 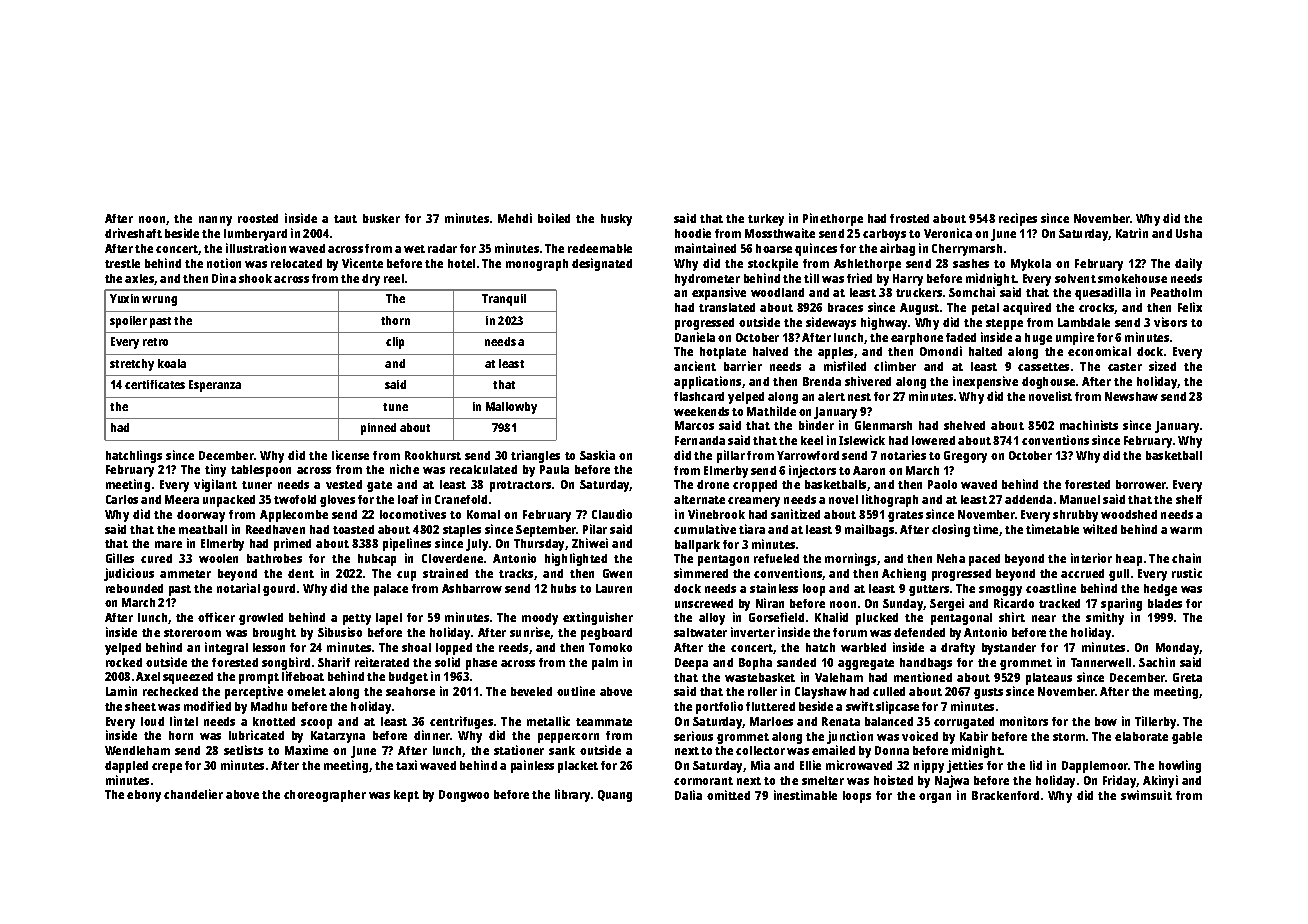 What do you see at coordinates (1018, 219) in the image?
I see `recipes` at bounding box center [1018, 219].
